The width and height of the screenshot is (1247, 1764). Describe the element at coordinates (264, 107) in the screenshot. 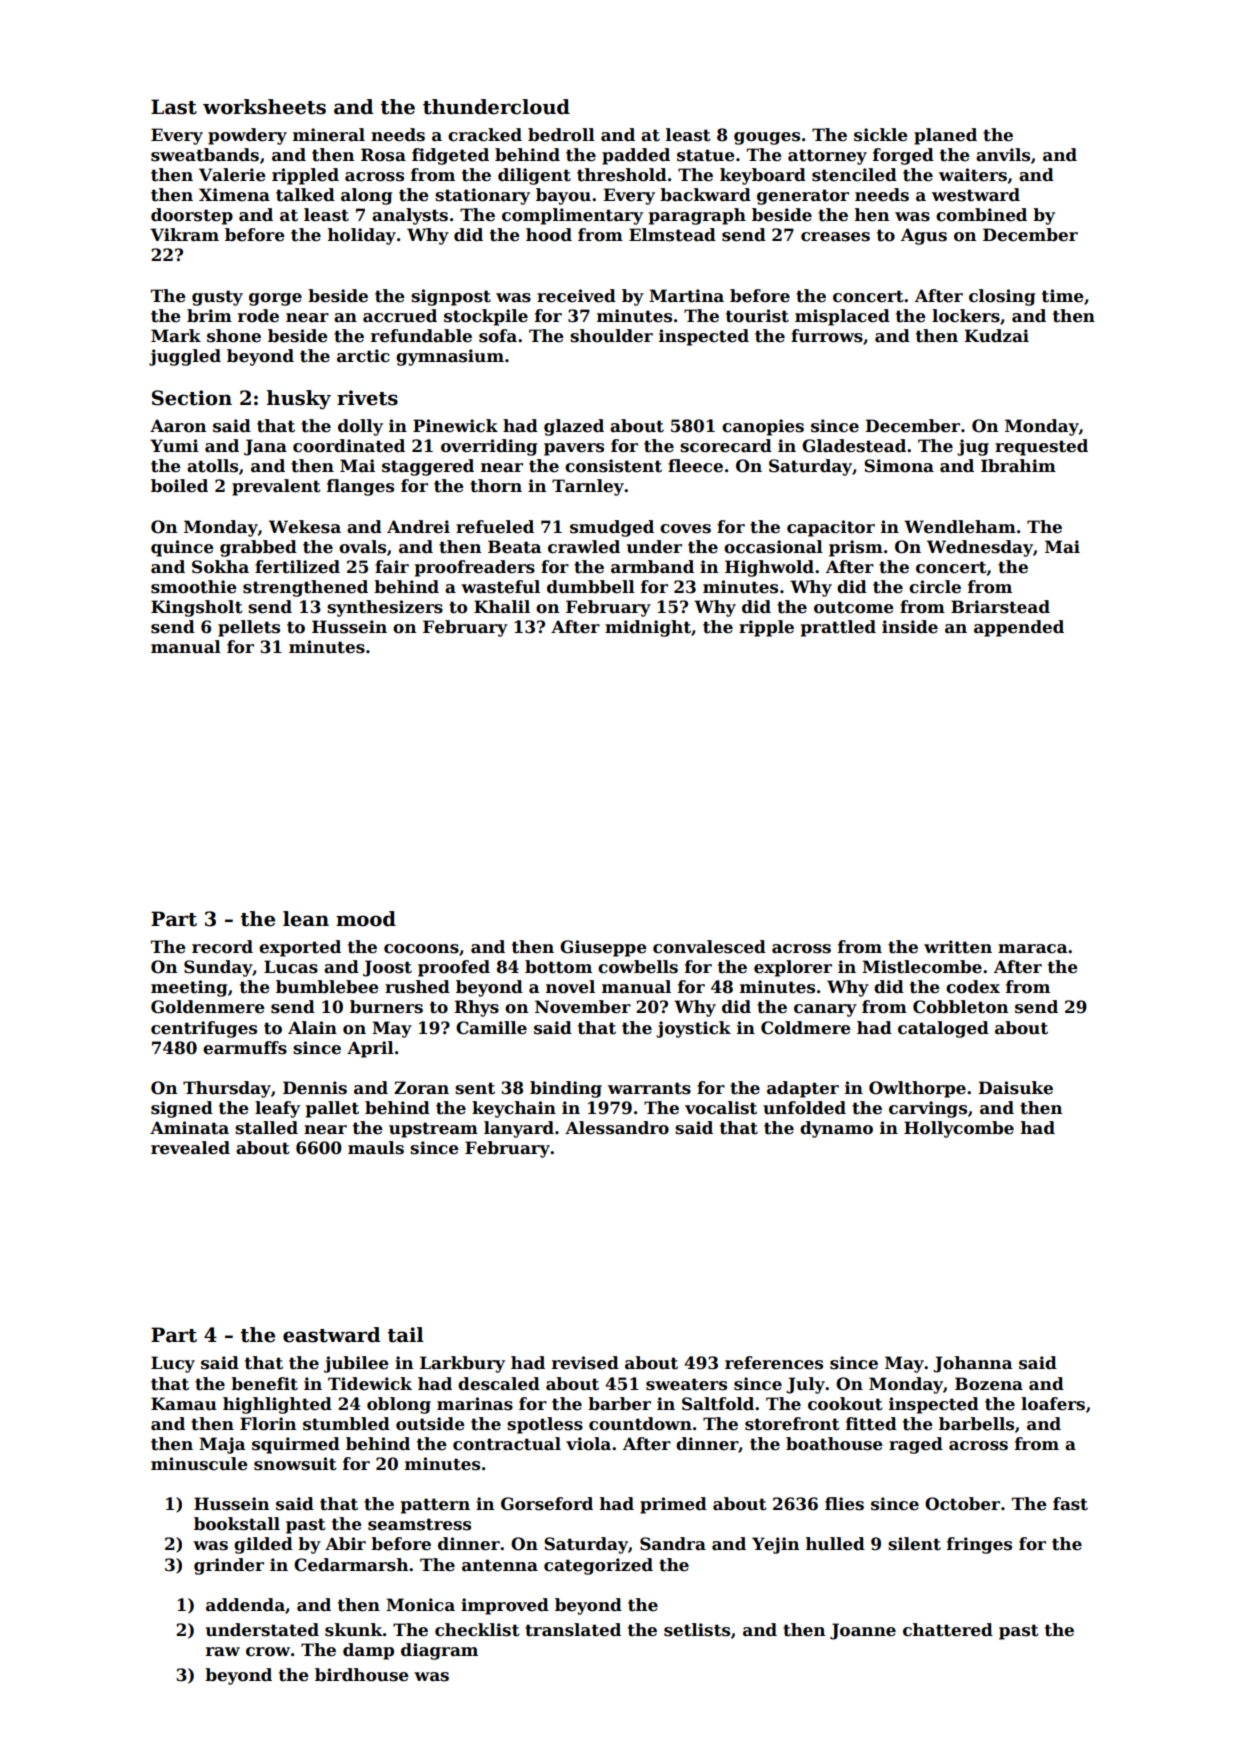

I see `worksheets` at that location.
